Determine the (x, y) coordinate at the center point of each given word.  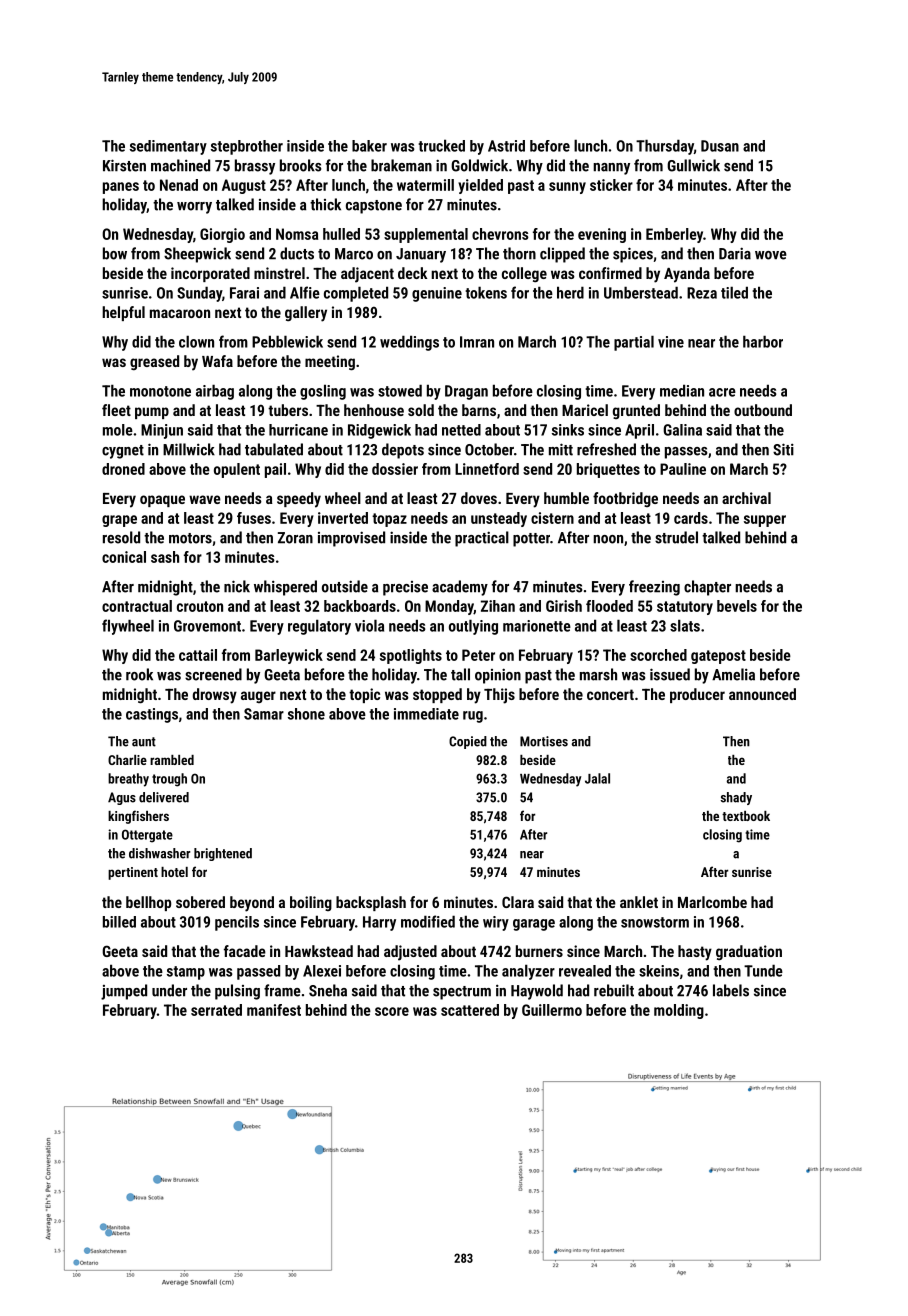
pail (275, 470)
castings (152, 715)
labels (731, 990)
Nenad (179, 185)
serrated (216, 1010)
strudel (676, 537)
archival (746, 498)
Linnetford (487, 469)
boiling (311, 903)
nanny (611, 169)
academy (460, 588)
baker (369, 146)
